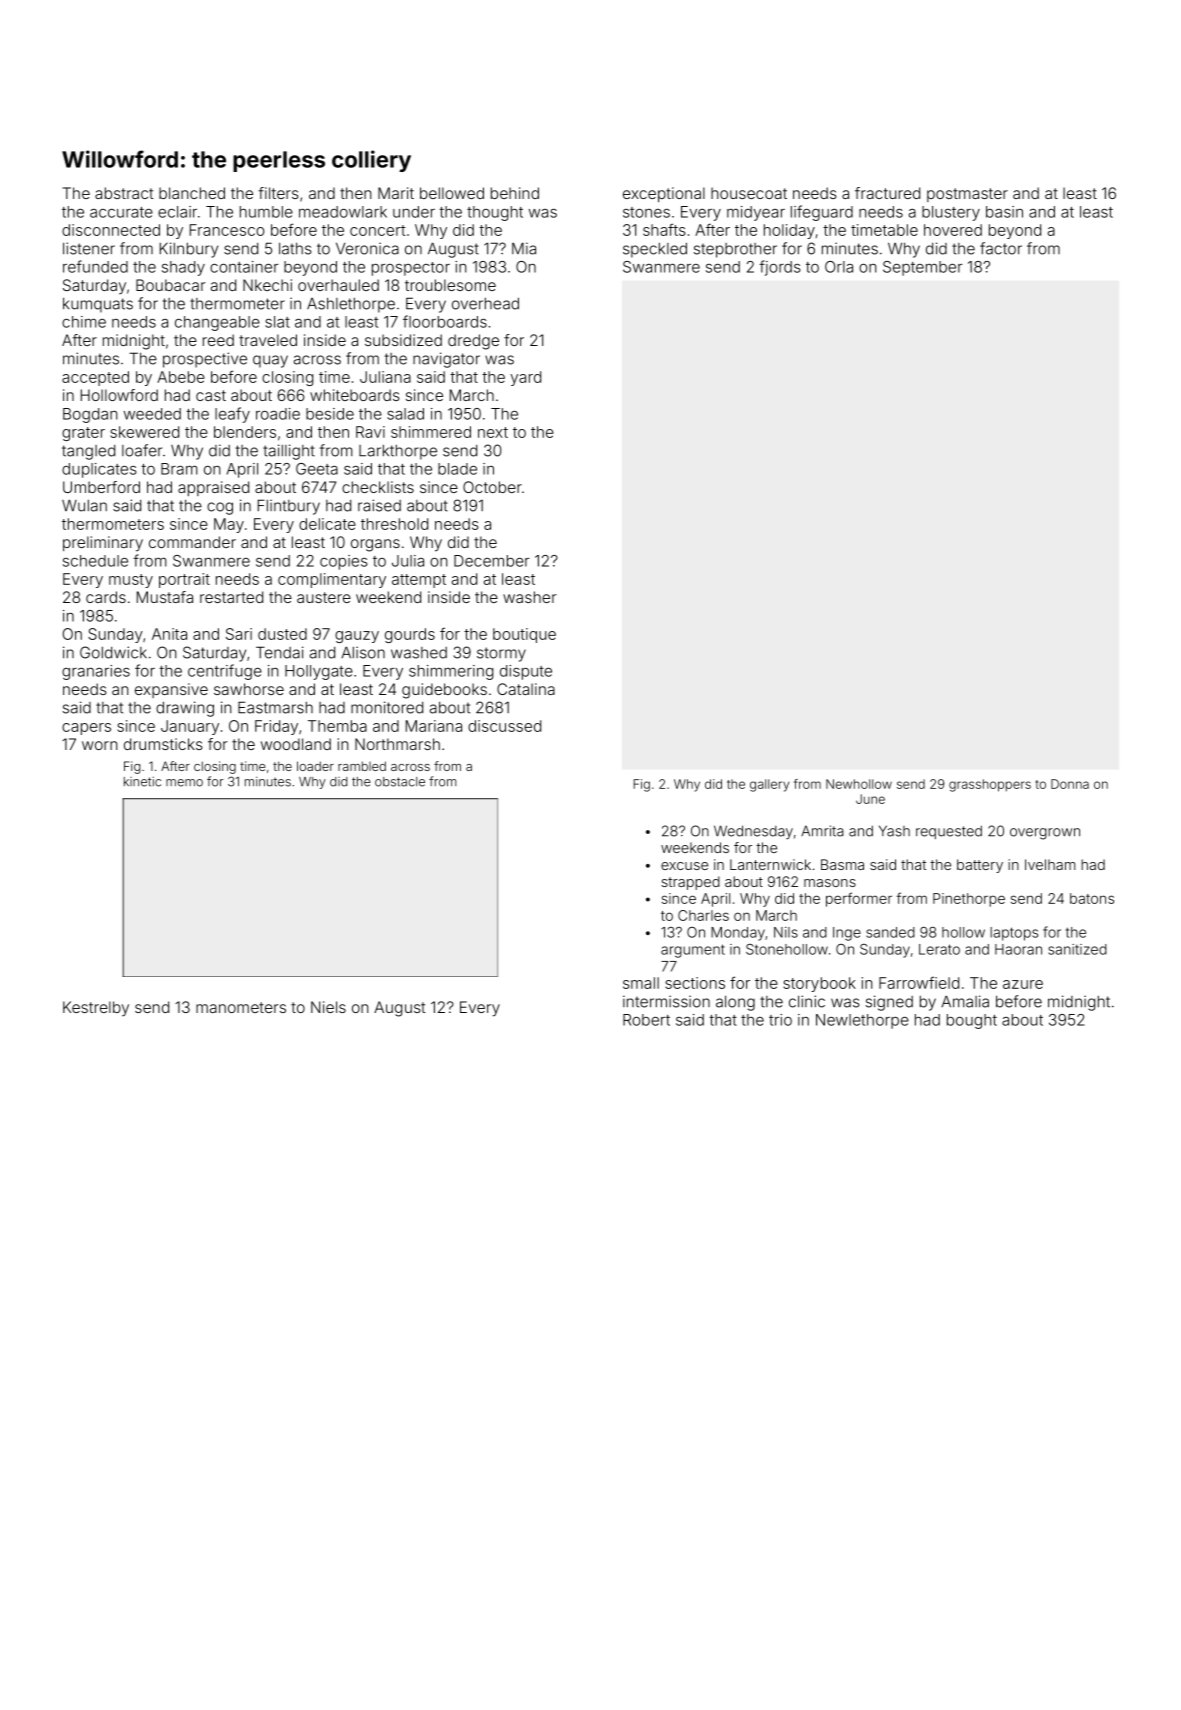 This image has height=1710, width=1181. Describe the element at coordinates (142, 782) in the image. I see `kinetic` at that location.
